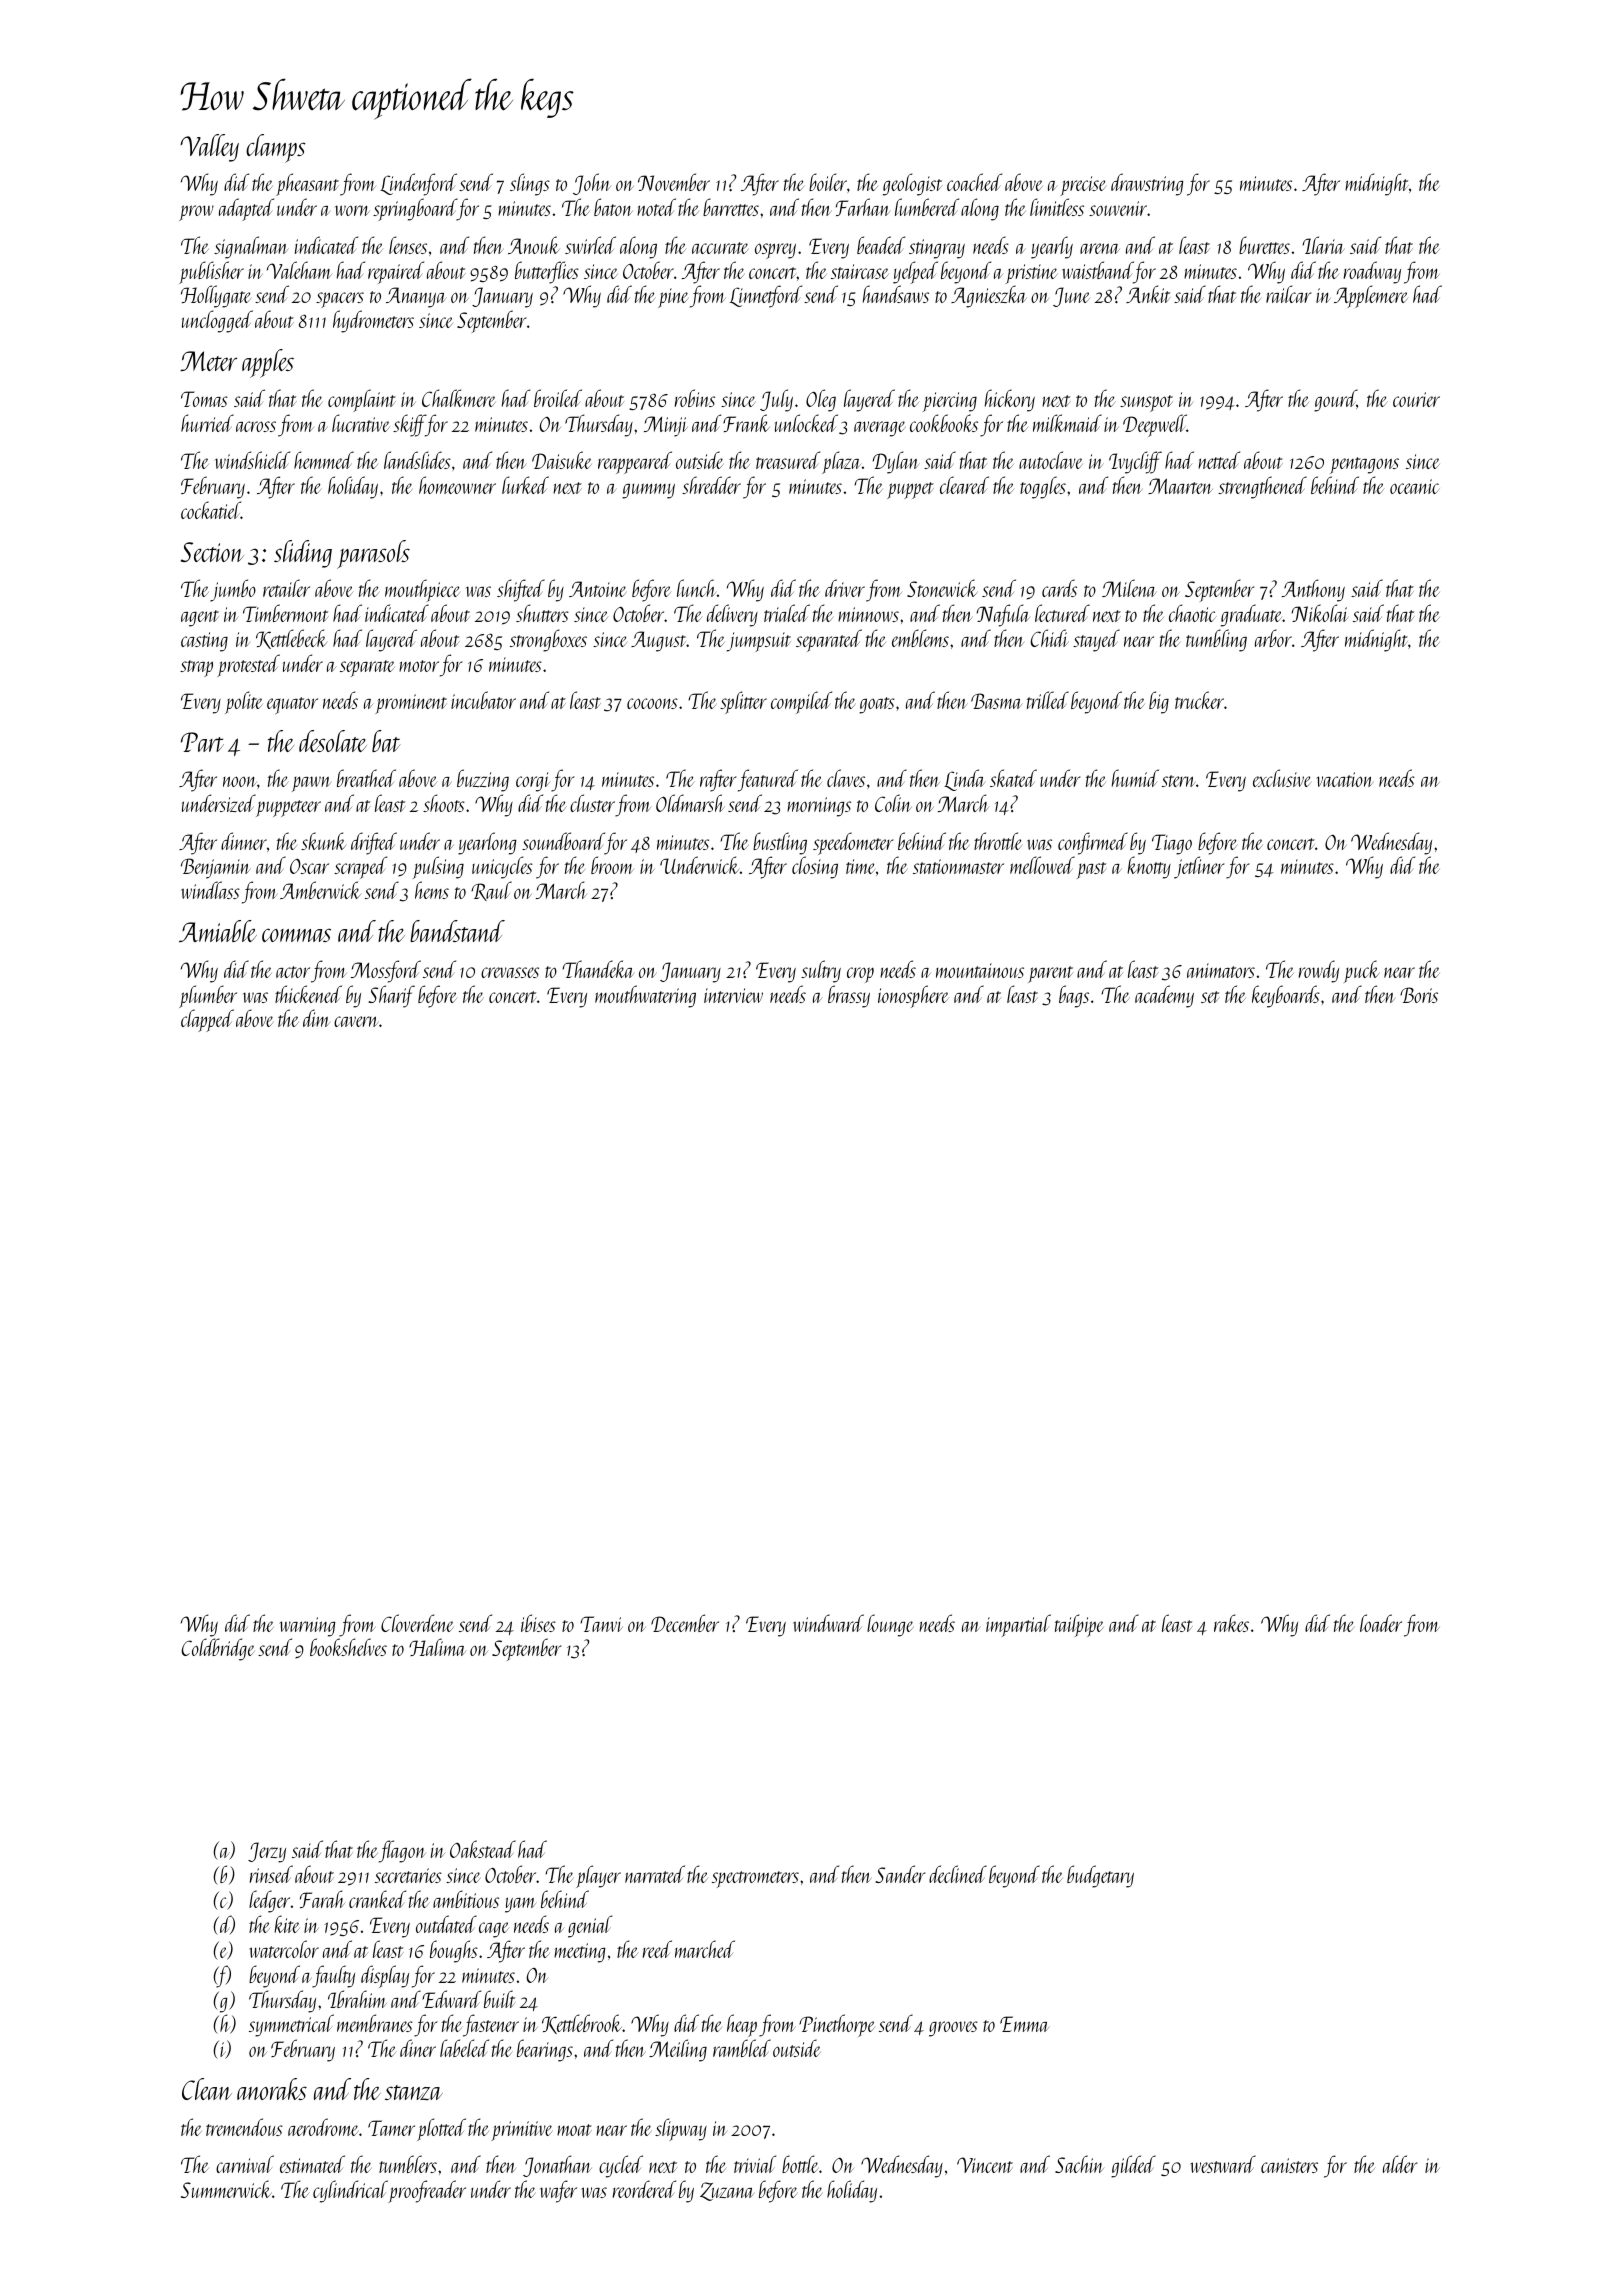 The height and width of the screenshot is (2292, 1620). I want to click on Ilaria, so click(1323, 245).
